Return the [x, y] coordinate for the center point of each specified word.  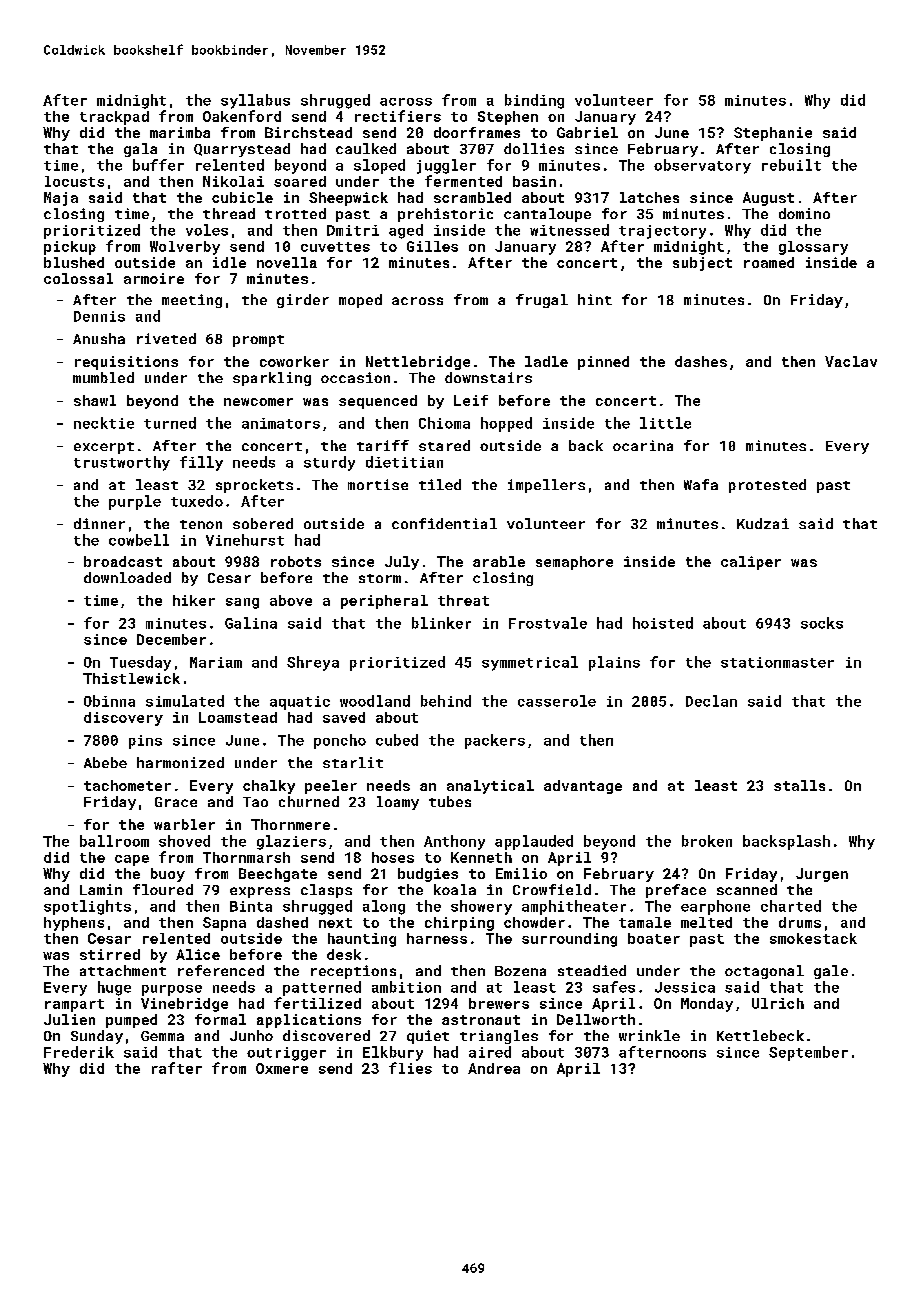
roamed [769, 262]
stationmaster [777, 662]
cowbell [139, 540]
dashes [701, 361]
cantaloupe [547, 215]
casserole [557, 701]
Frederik [79, 1052]
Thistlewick [131, 678]
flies [410, 1068]
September [808, 1053]
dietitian [404, 462]
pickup [70, 248]
